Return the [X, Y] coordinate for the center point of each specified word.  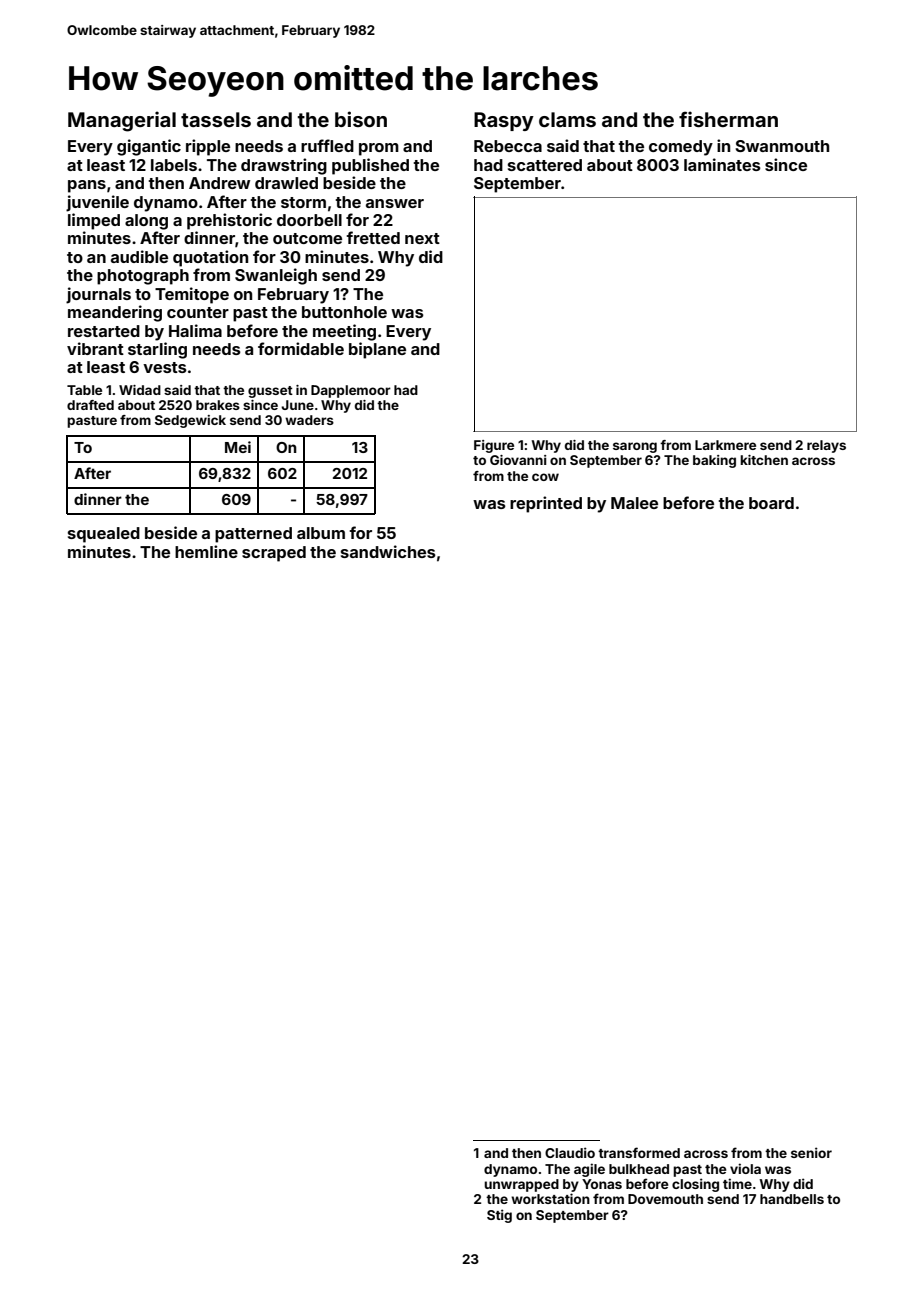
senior [811, 1152]
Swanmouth [782, 146]
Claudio [570, 1152]
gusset [270, 392]
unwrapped [521, 1185]
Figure [494, 446]
